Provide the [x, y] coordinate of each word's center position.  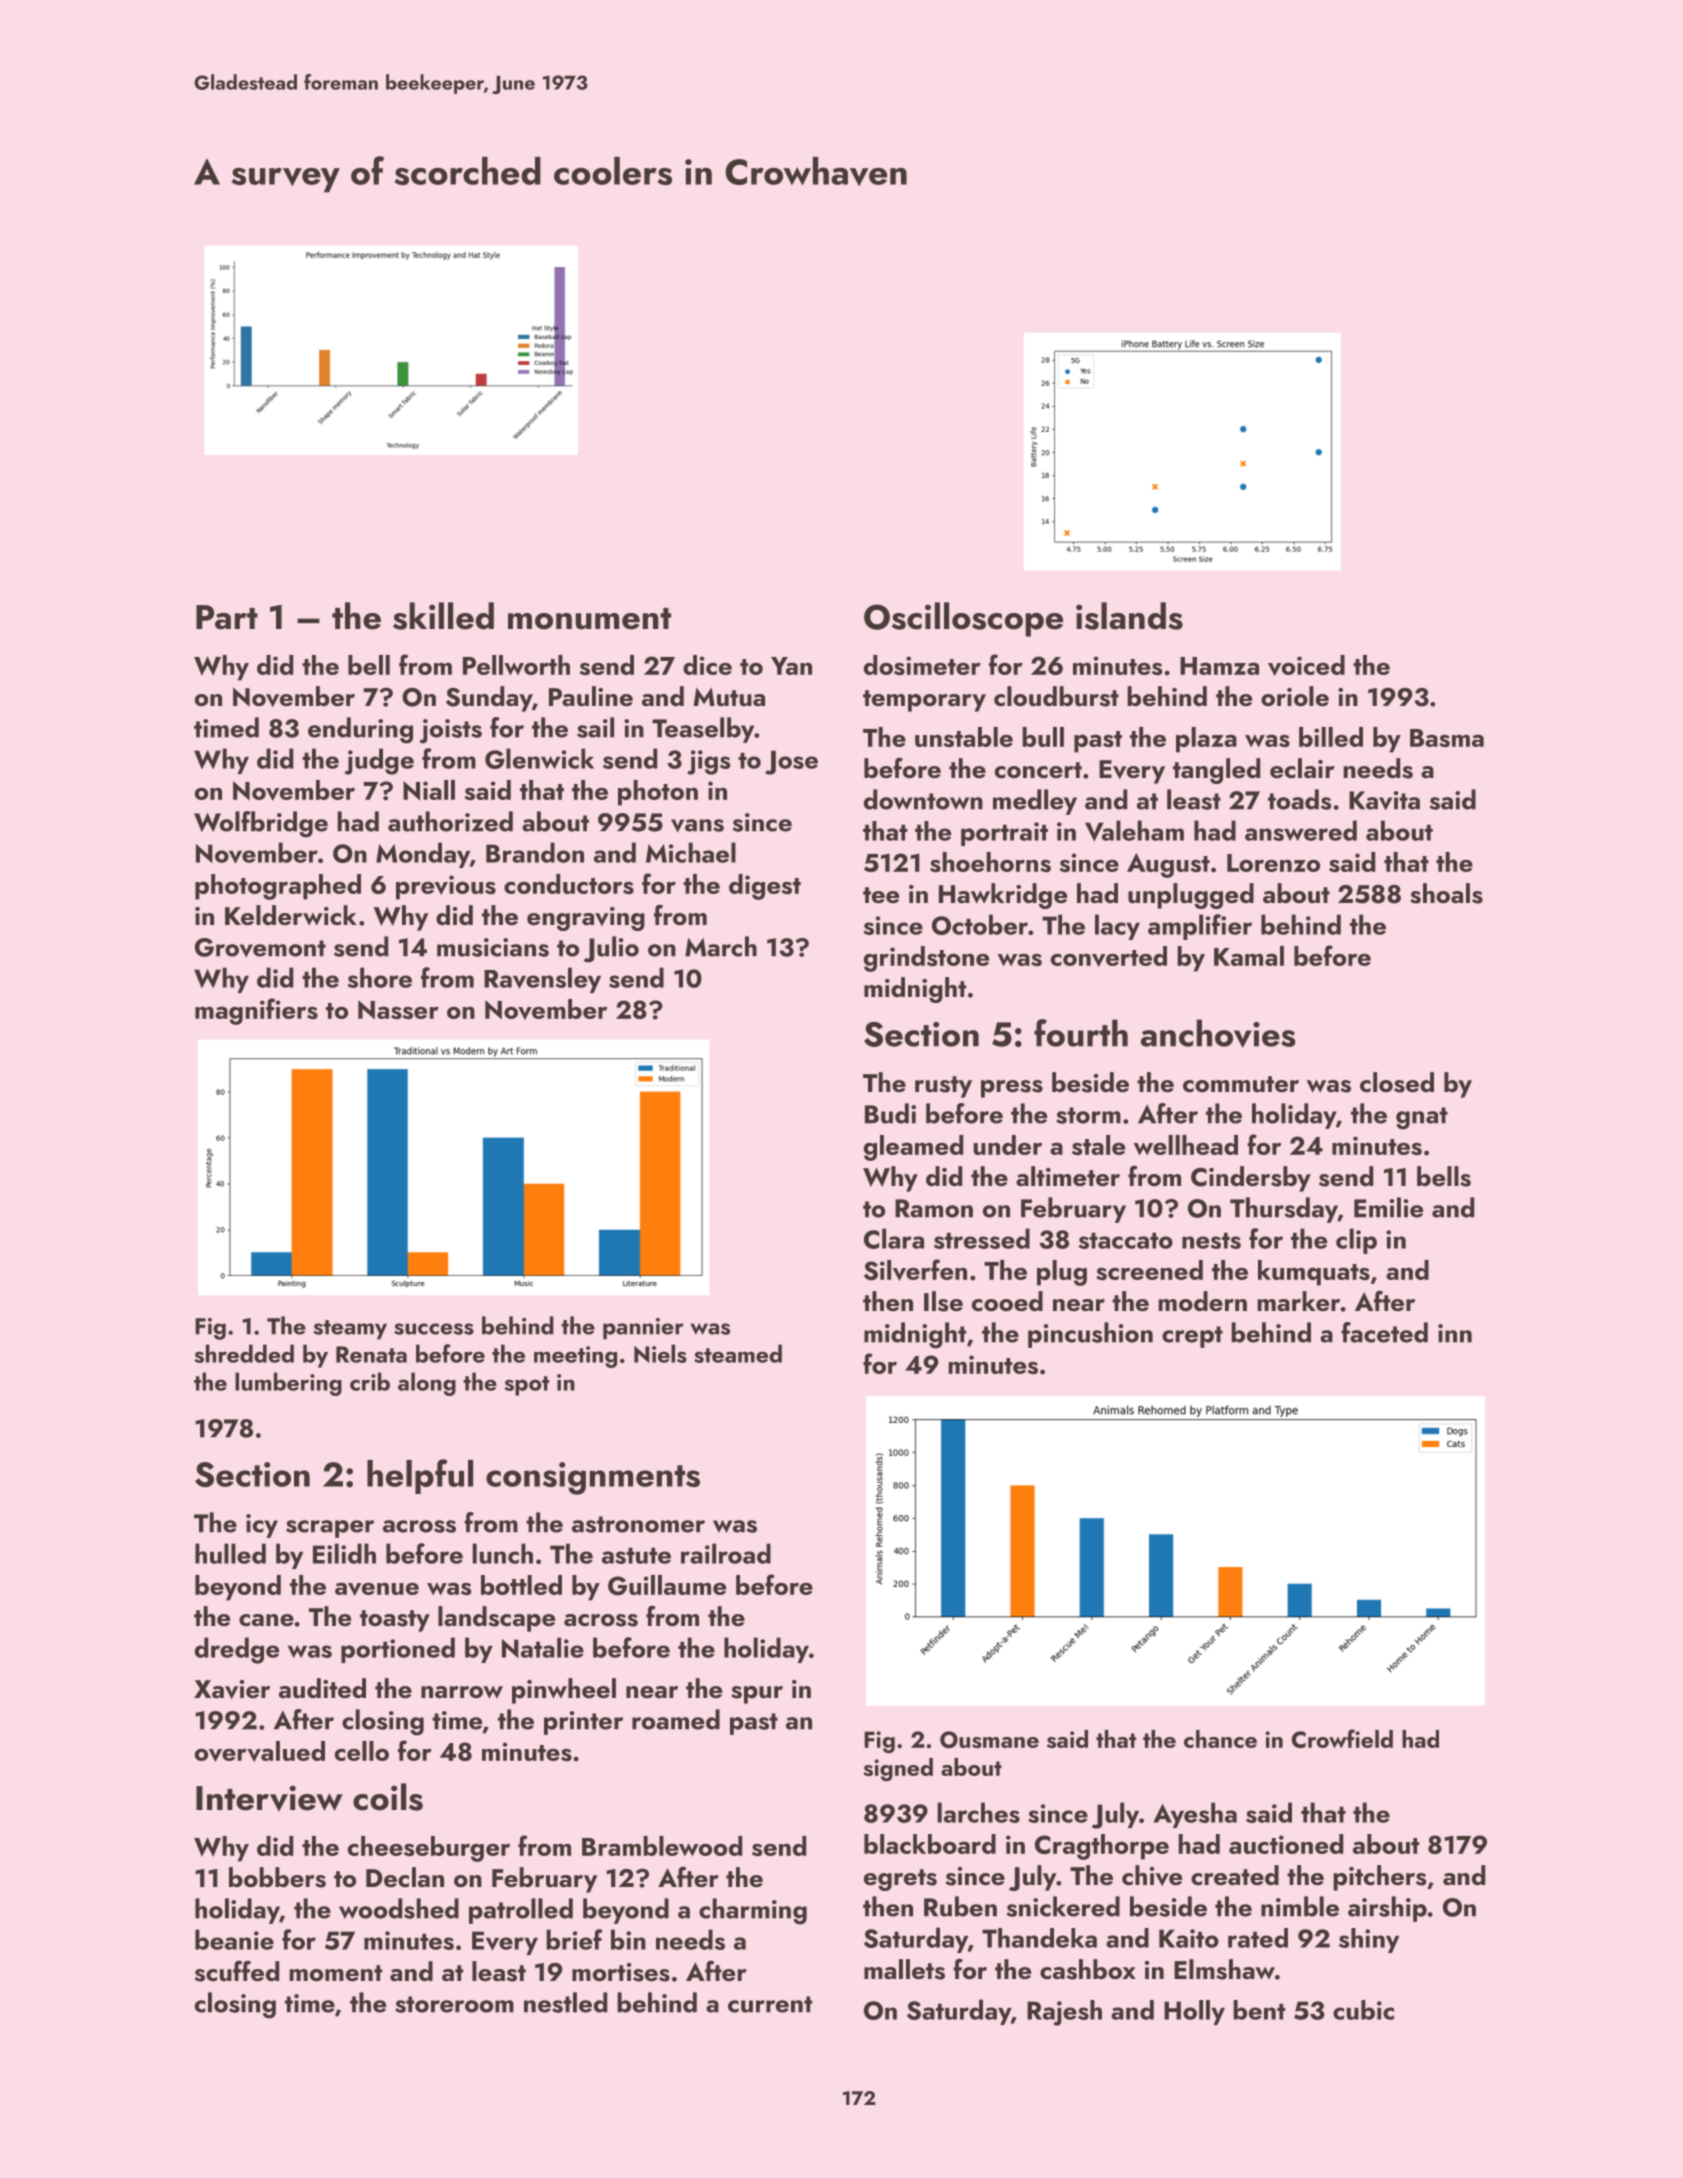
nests [1211, 1240]
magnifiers [256, 1011]
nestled [565, 2002]
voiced [1306, 665]
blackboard [930, 1844]
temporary [924, 701]
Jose [791, 762]
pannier [643, 1329]
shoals [1446, 893]
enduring [360, 730]
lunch [502, 1553]
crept [1192, 1337]
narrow [462, 1692]
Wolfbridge [261, 824]
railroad [726, 1553]
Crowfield [1342, 1738]
